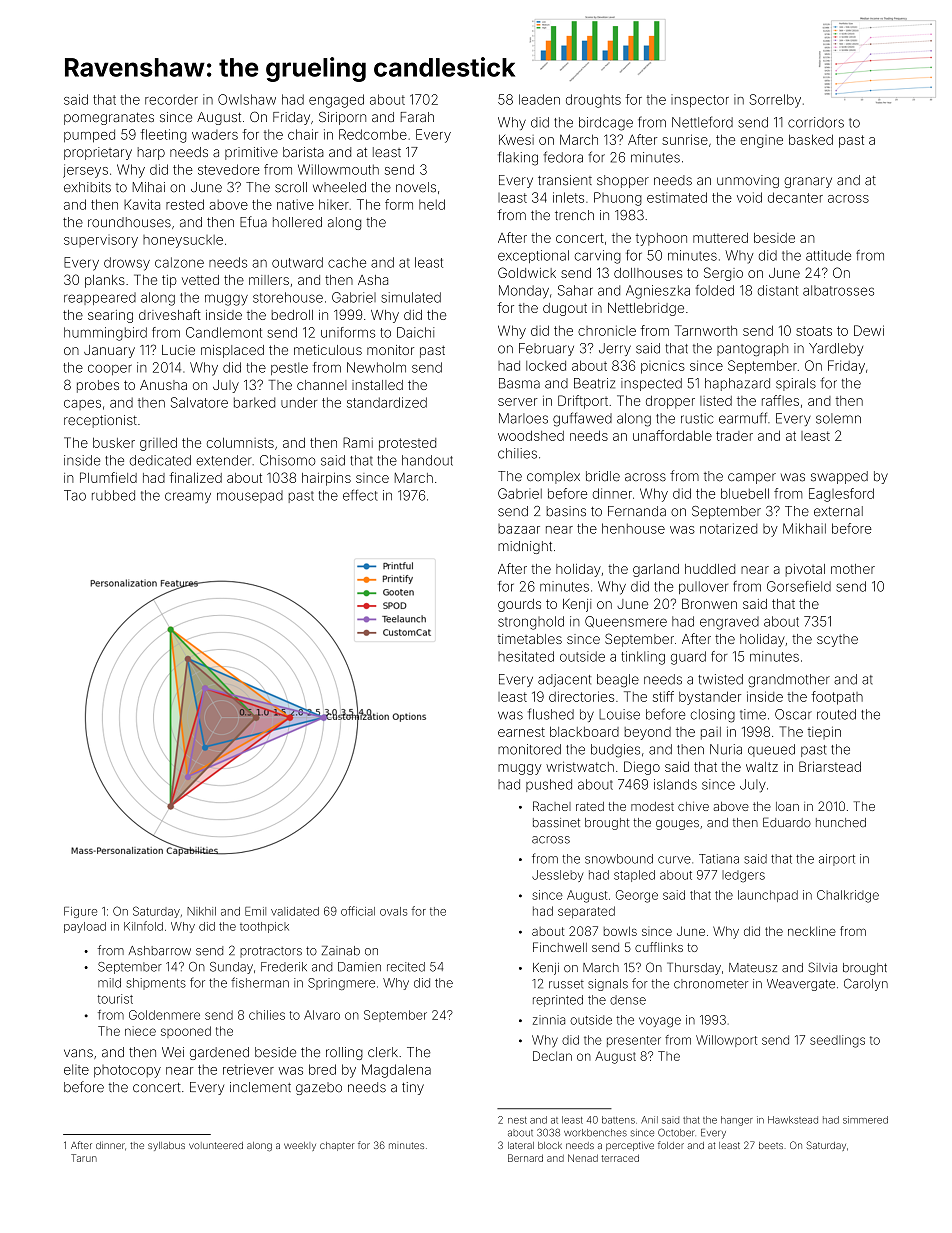  What do you see at coordinates (549, 1020) in the screenshot?
I see `zinnia` at bounding box center [549, 1020].
